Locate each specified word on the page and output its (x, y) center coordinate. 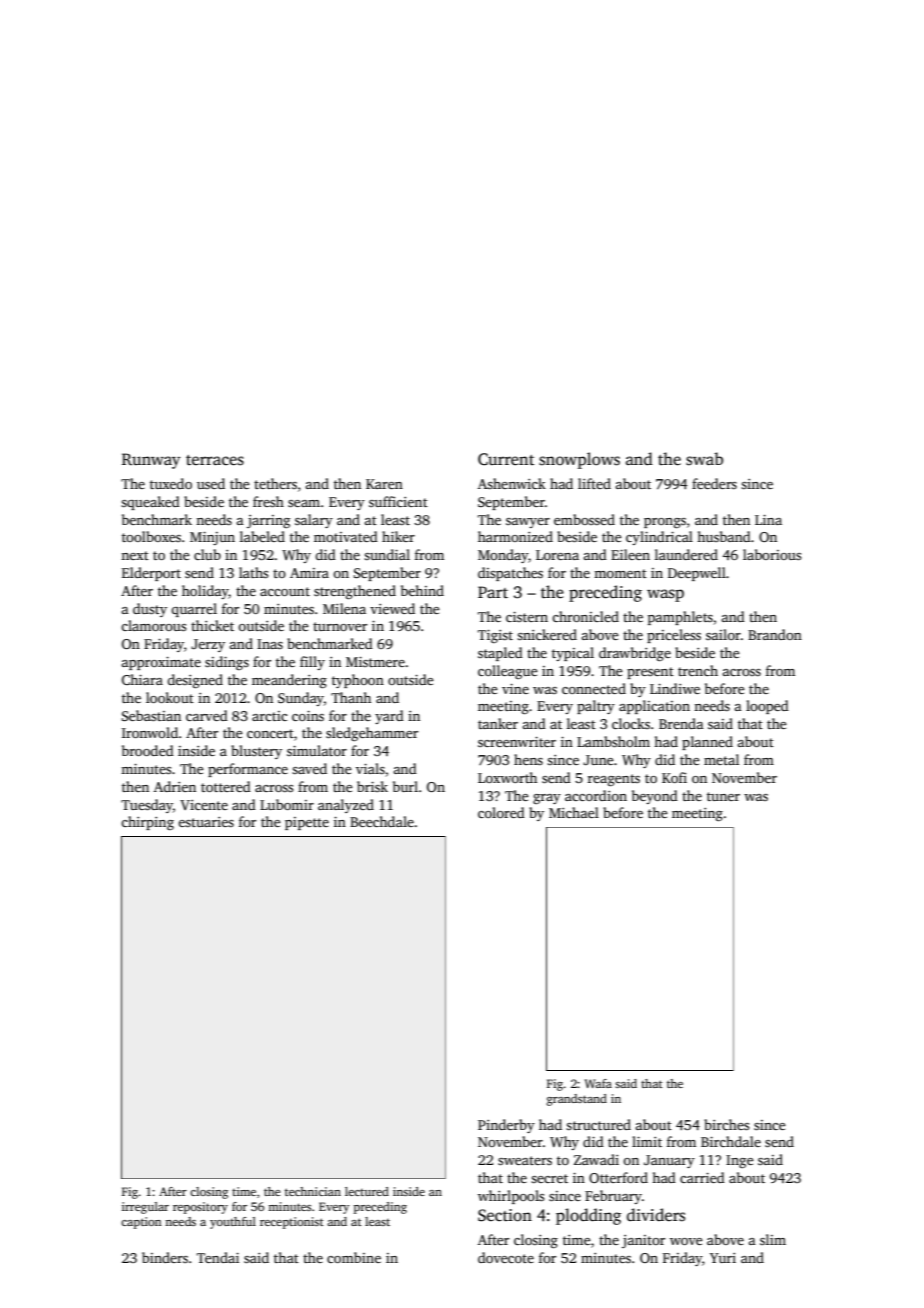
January (669, 1161)
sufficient (398, 501)
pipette (307, 823)
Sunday (301, 699)
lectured (367, 1191)
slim (773, 1239)
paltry (596, 707)
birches (726, 1124)
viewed (392, 608)
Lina (768, 520)
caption (141, 1223)
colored (501, 812)
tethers (275, 483)
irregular (145, 1208)
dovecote (506, 1257)
